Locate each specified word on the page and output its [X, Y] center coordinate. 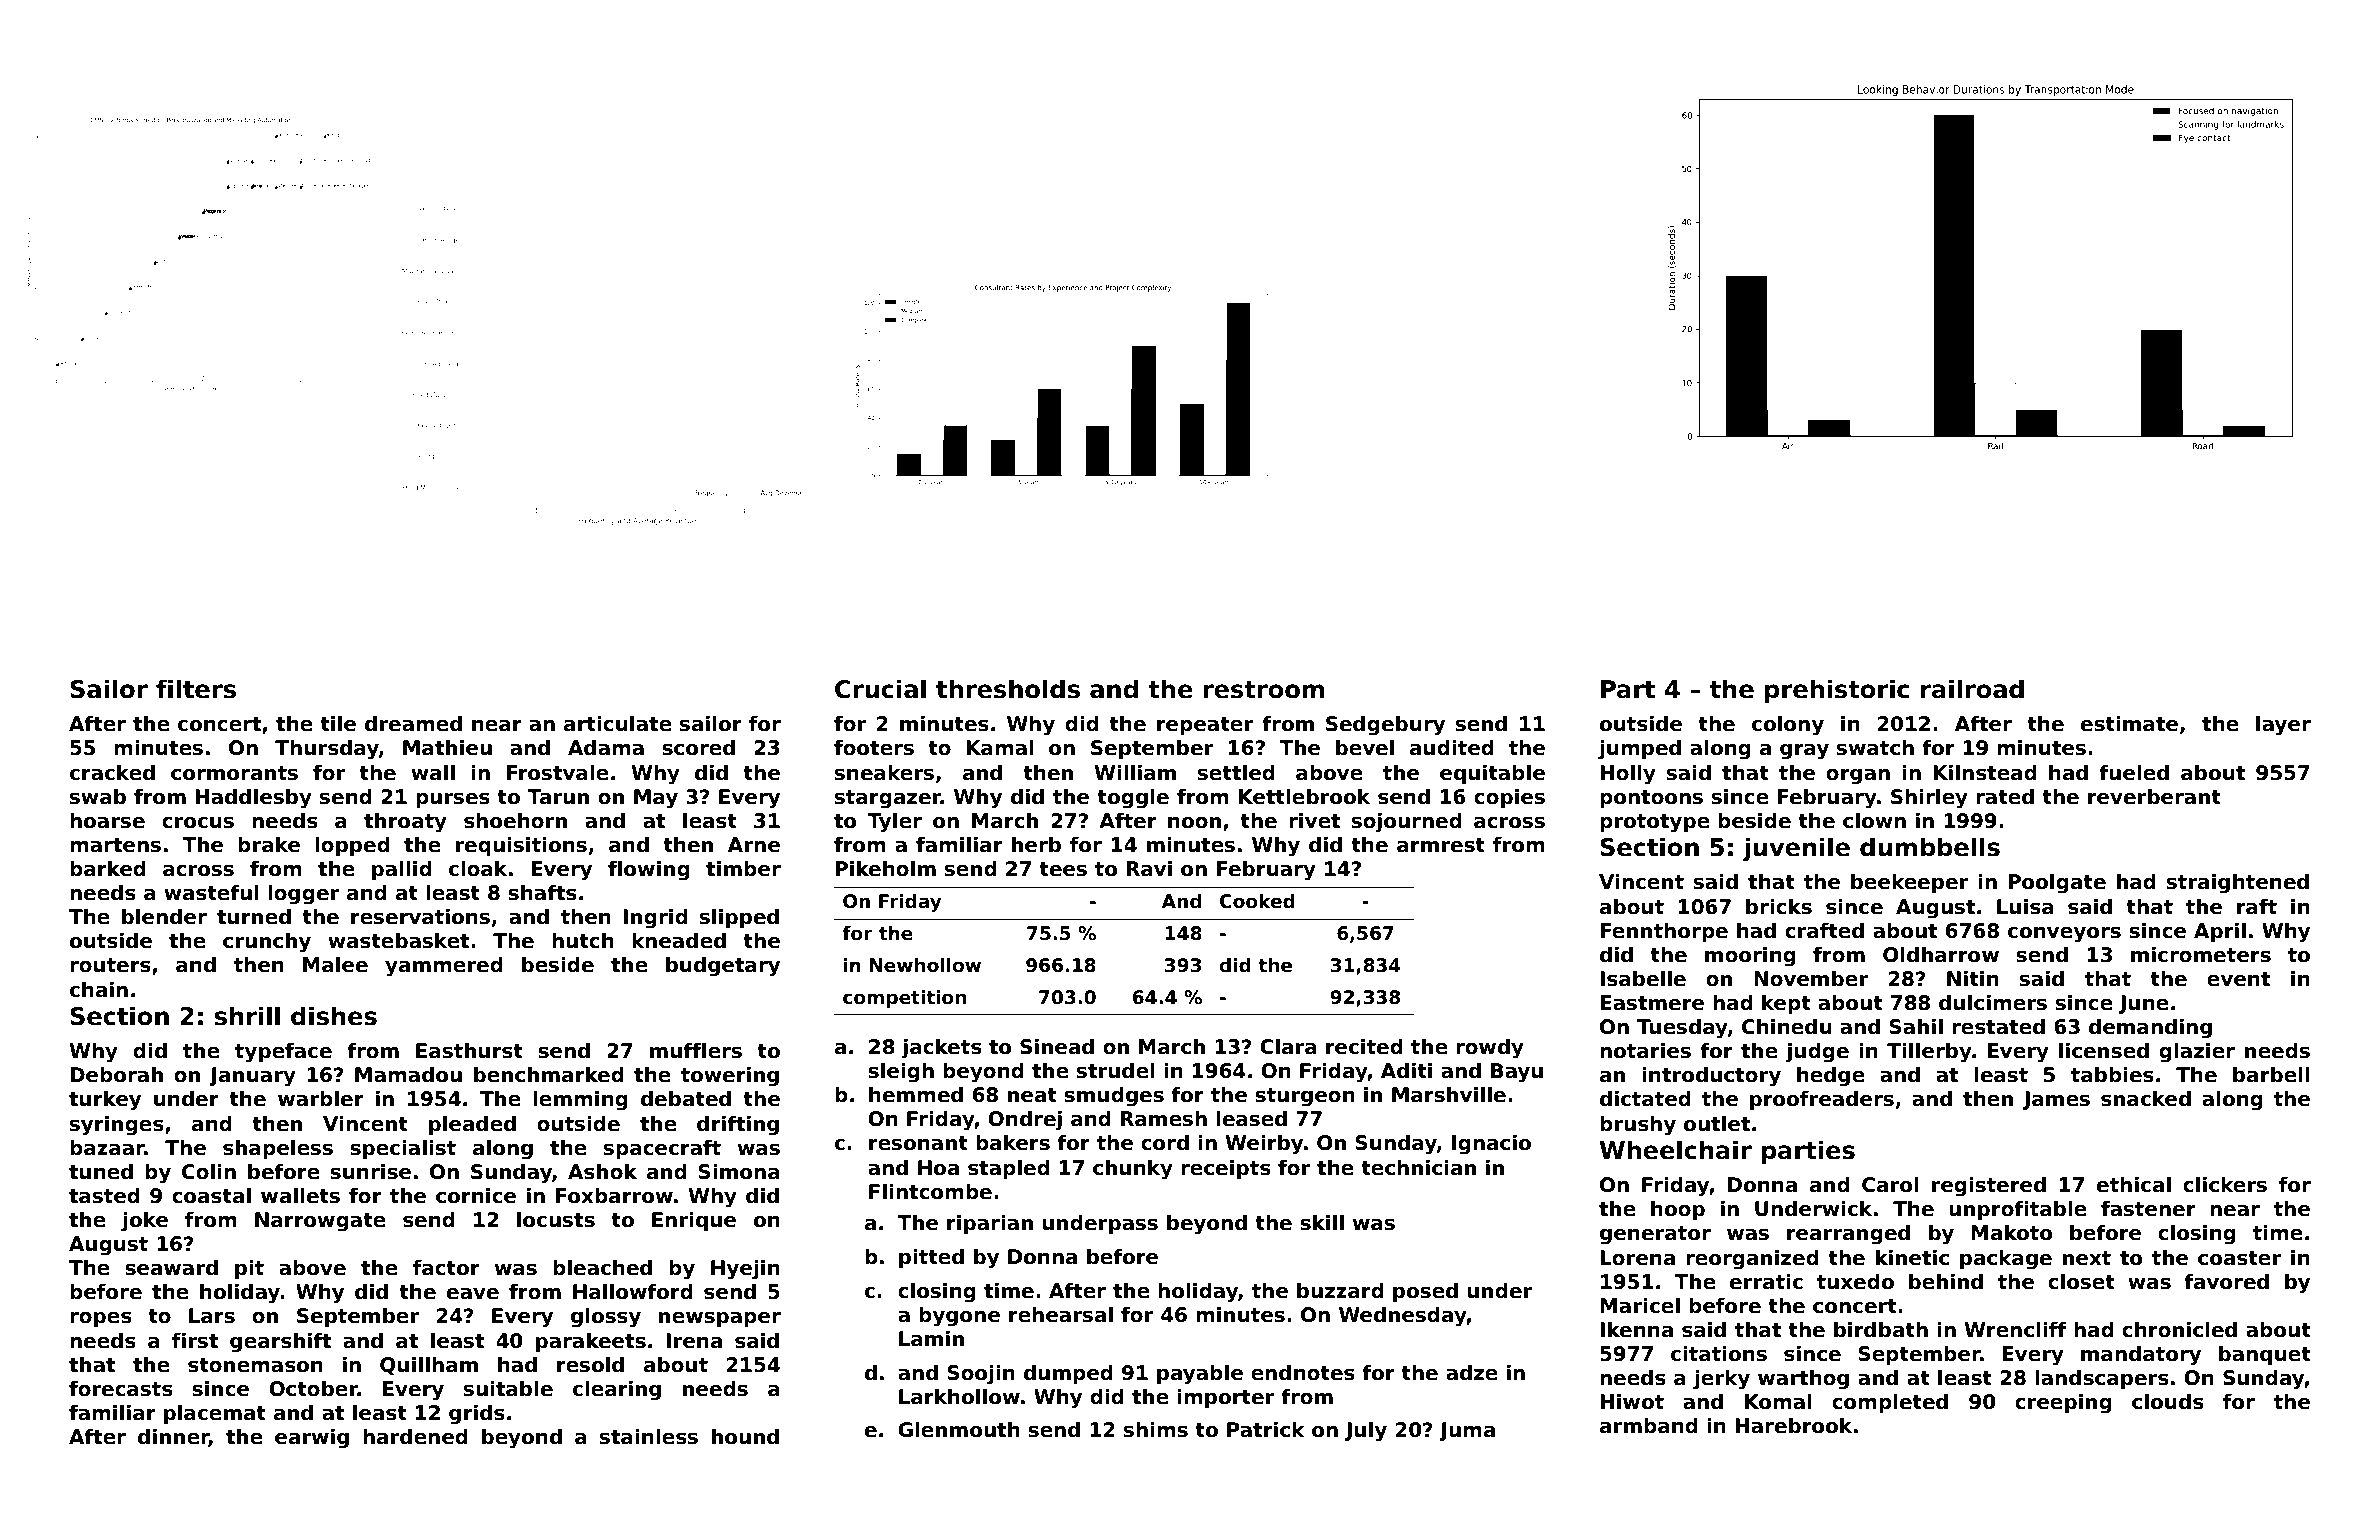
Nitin [1973, 978]
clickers [2225, 1184]
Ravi [1149, 868]
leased [1251, 1118]
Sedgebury [1385, 725]
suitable [508, 1388]
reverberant [2154, 796]
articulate [618, 723]
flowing [649, 870]
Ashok [602, 1171]
